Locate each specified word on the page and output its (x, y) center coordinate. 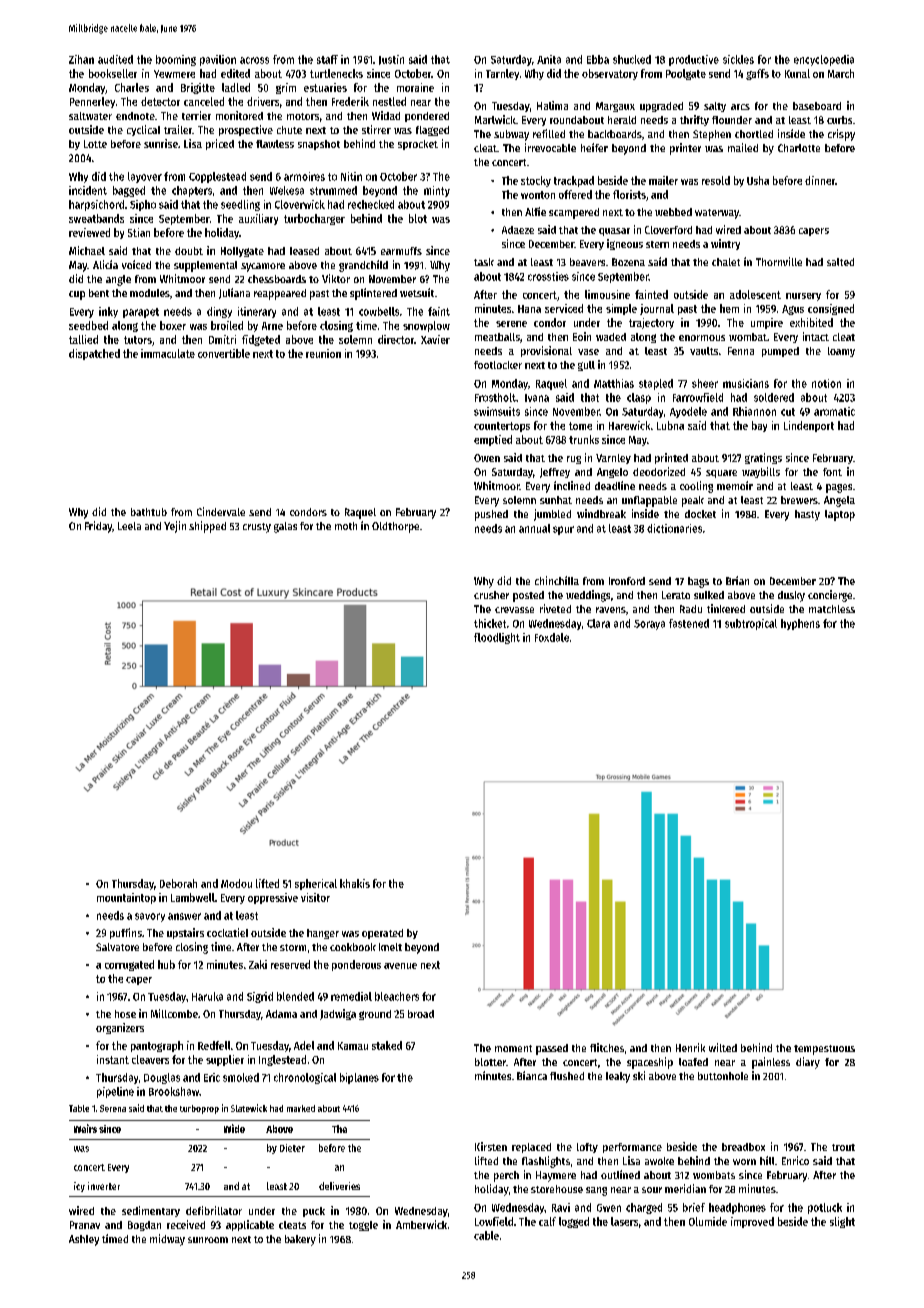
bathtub (149, 512)
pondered (427, 117)
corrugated (129, 965)
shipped (207, 527)
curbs (839, 120)
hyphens (800, 624)
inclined (572, 485)
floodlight (497, 638)
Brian (737, 580)
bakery (300, 1240)
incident (88, 190)
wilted (723, 1047)
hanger (323, 934)
